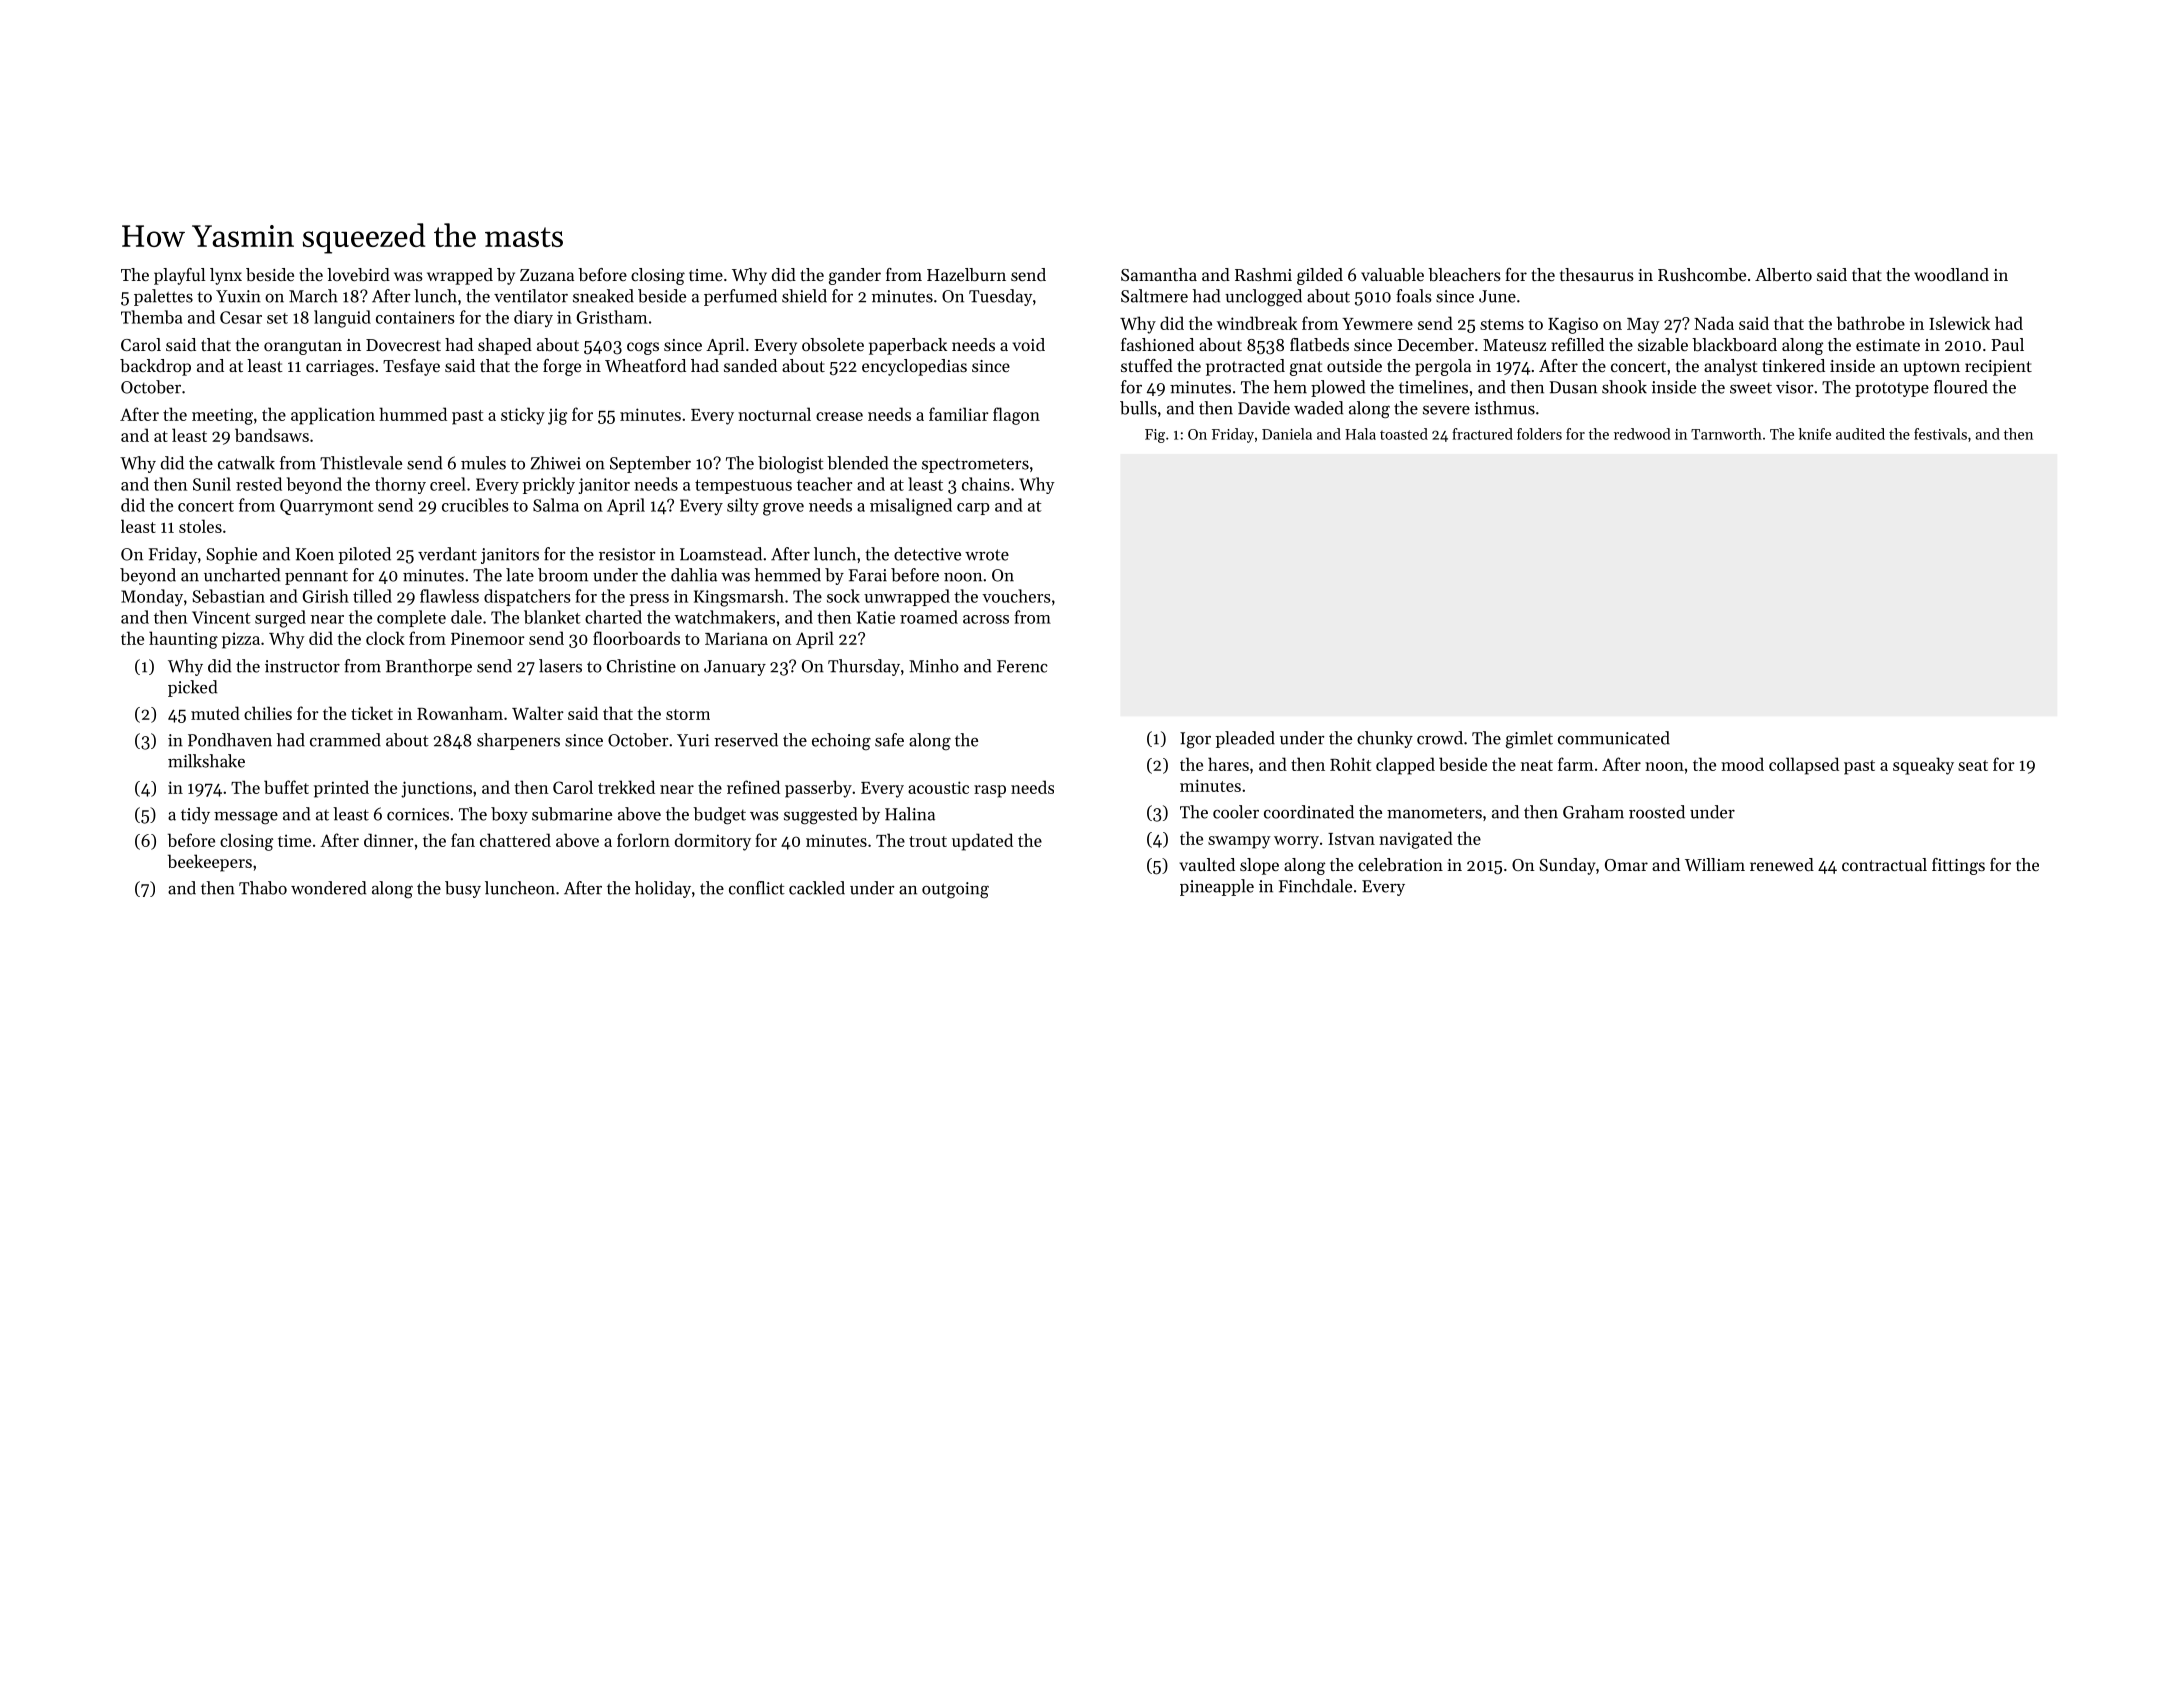 The image size is (2178, 1683). I want to click on milkshake, so click(206, 761).
